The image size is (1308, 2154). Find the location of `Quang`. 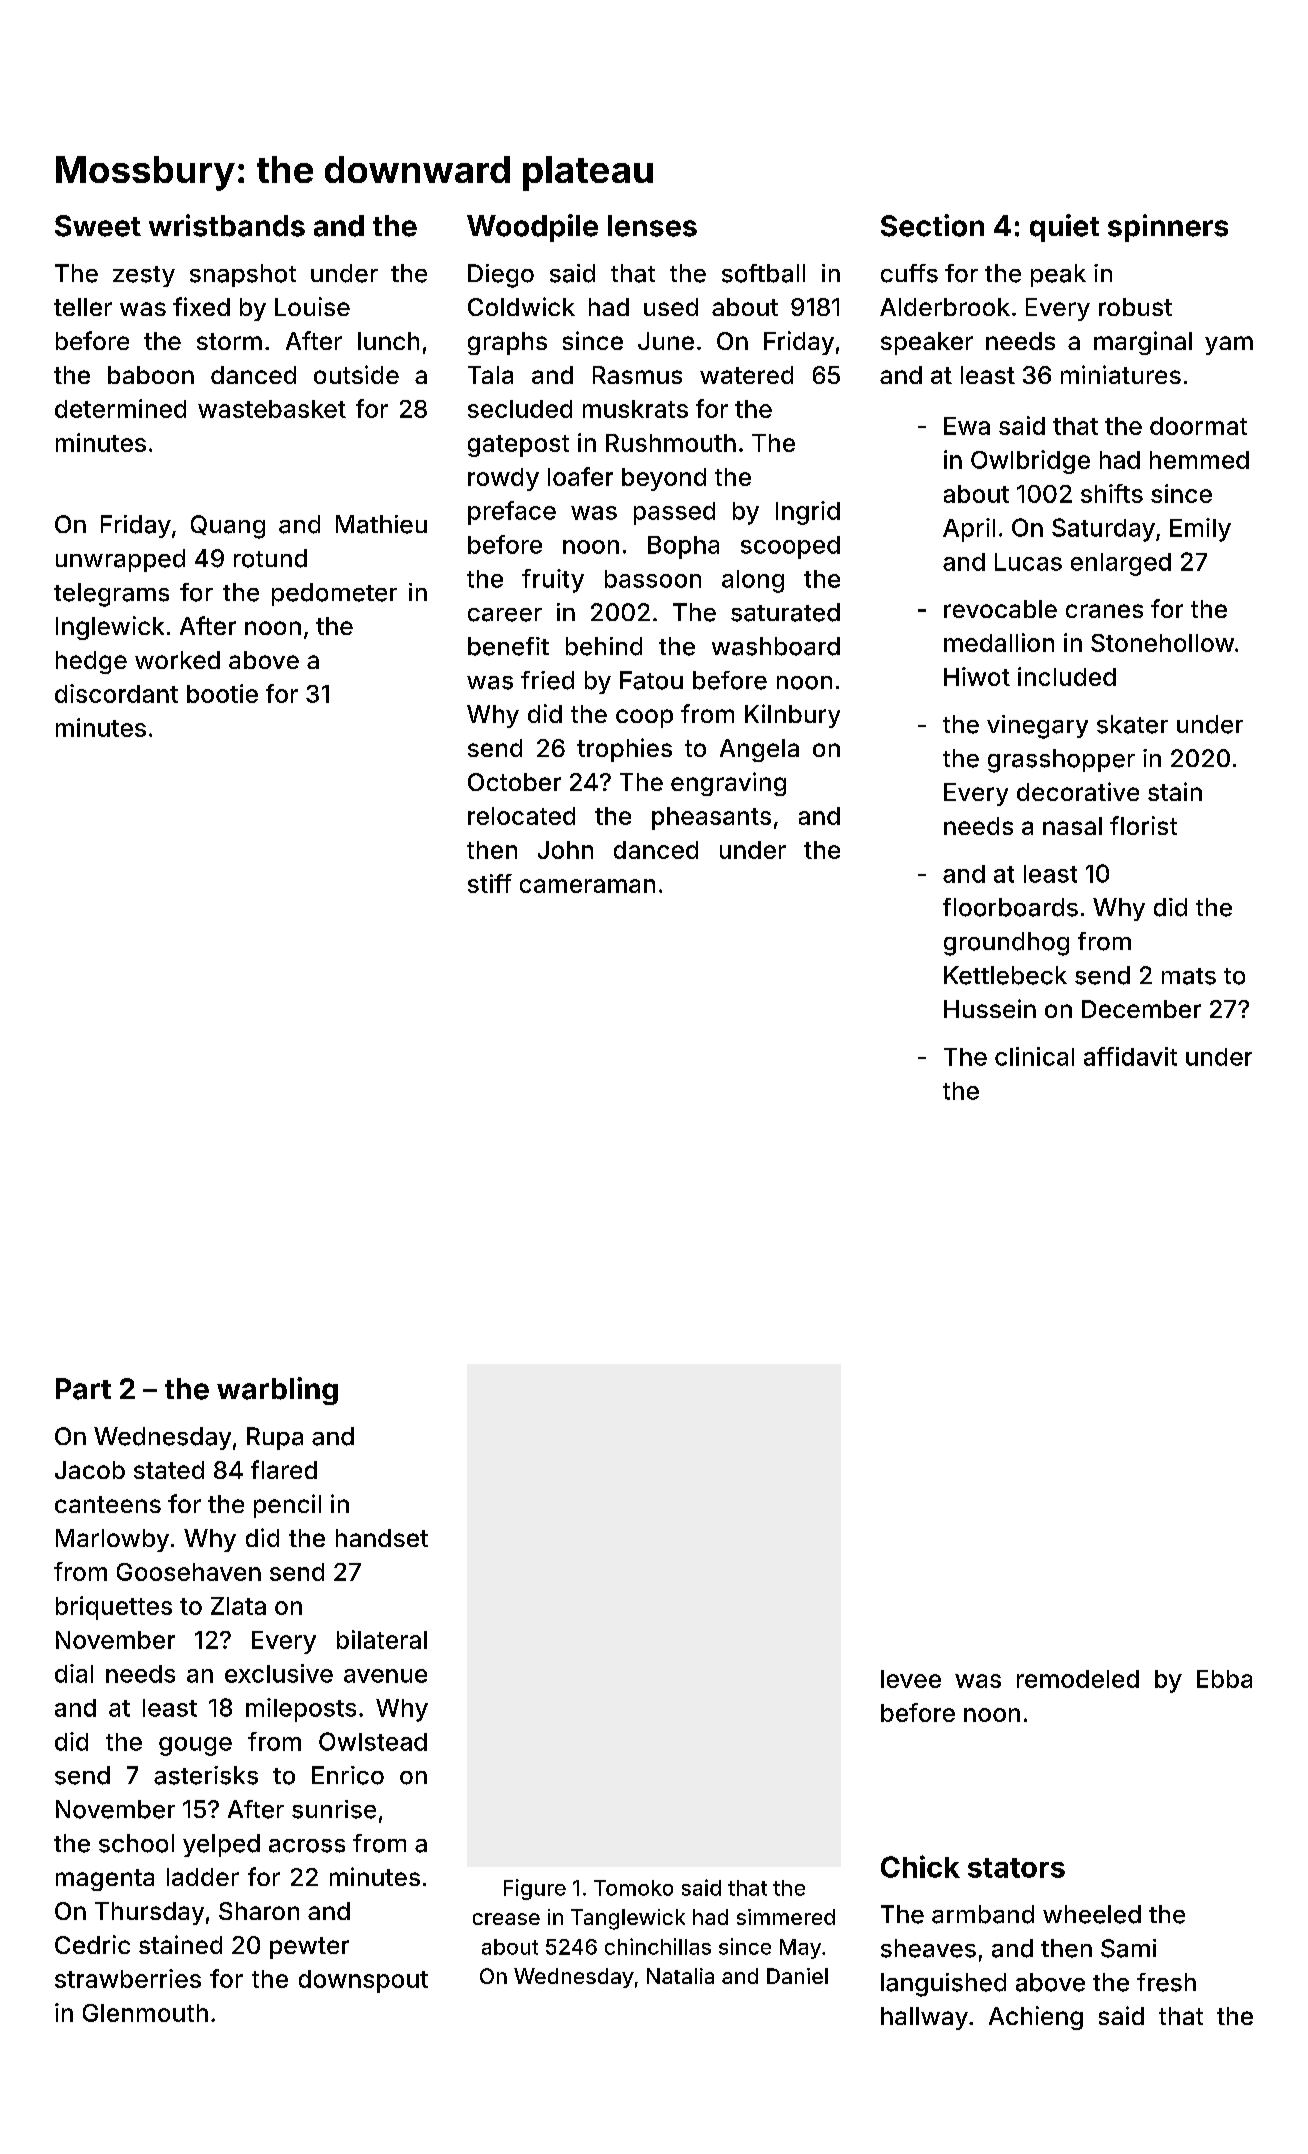

Quang is located at coordinates (228, 527).
